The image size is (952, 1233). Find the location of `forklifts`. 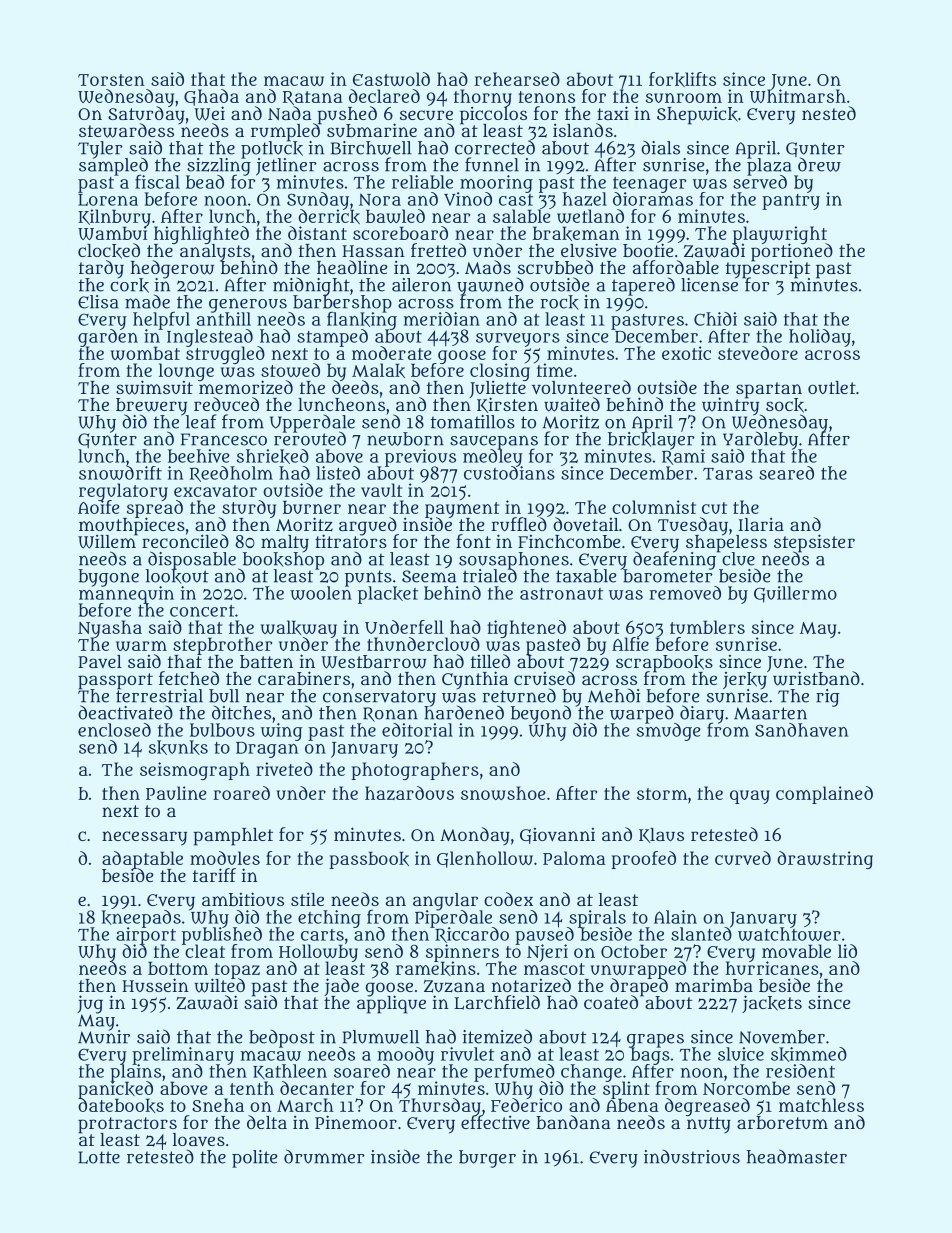

forklifts is located at coordinates (682, 79).
